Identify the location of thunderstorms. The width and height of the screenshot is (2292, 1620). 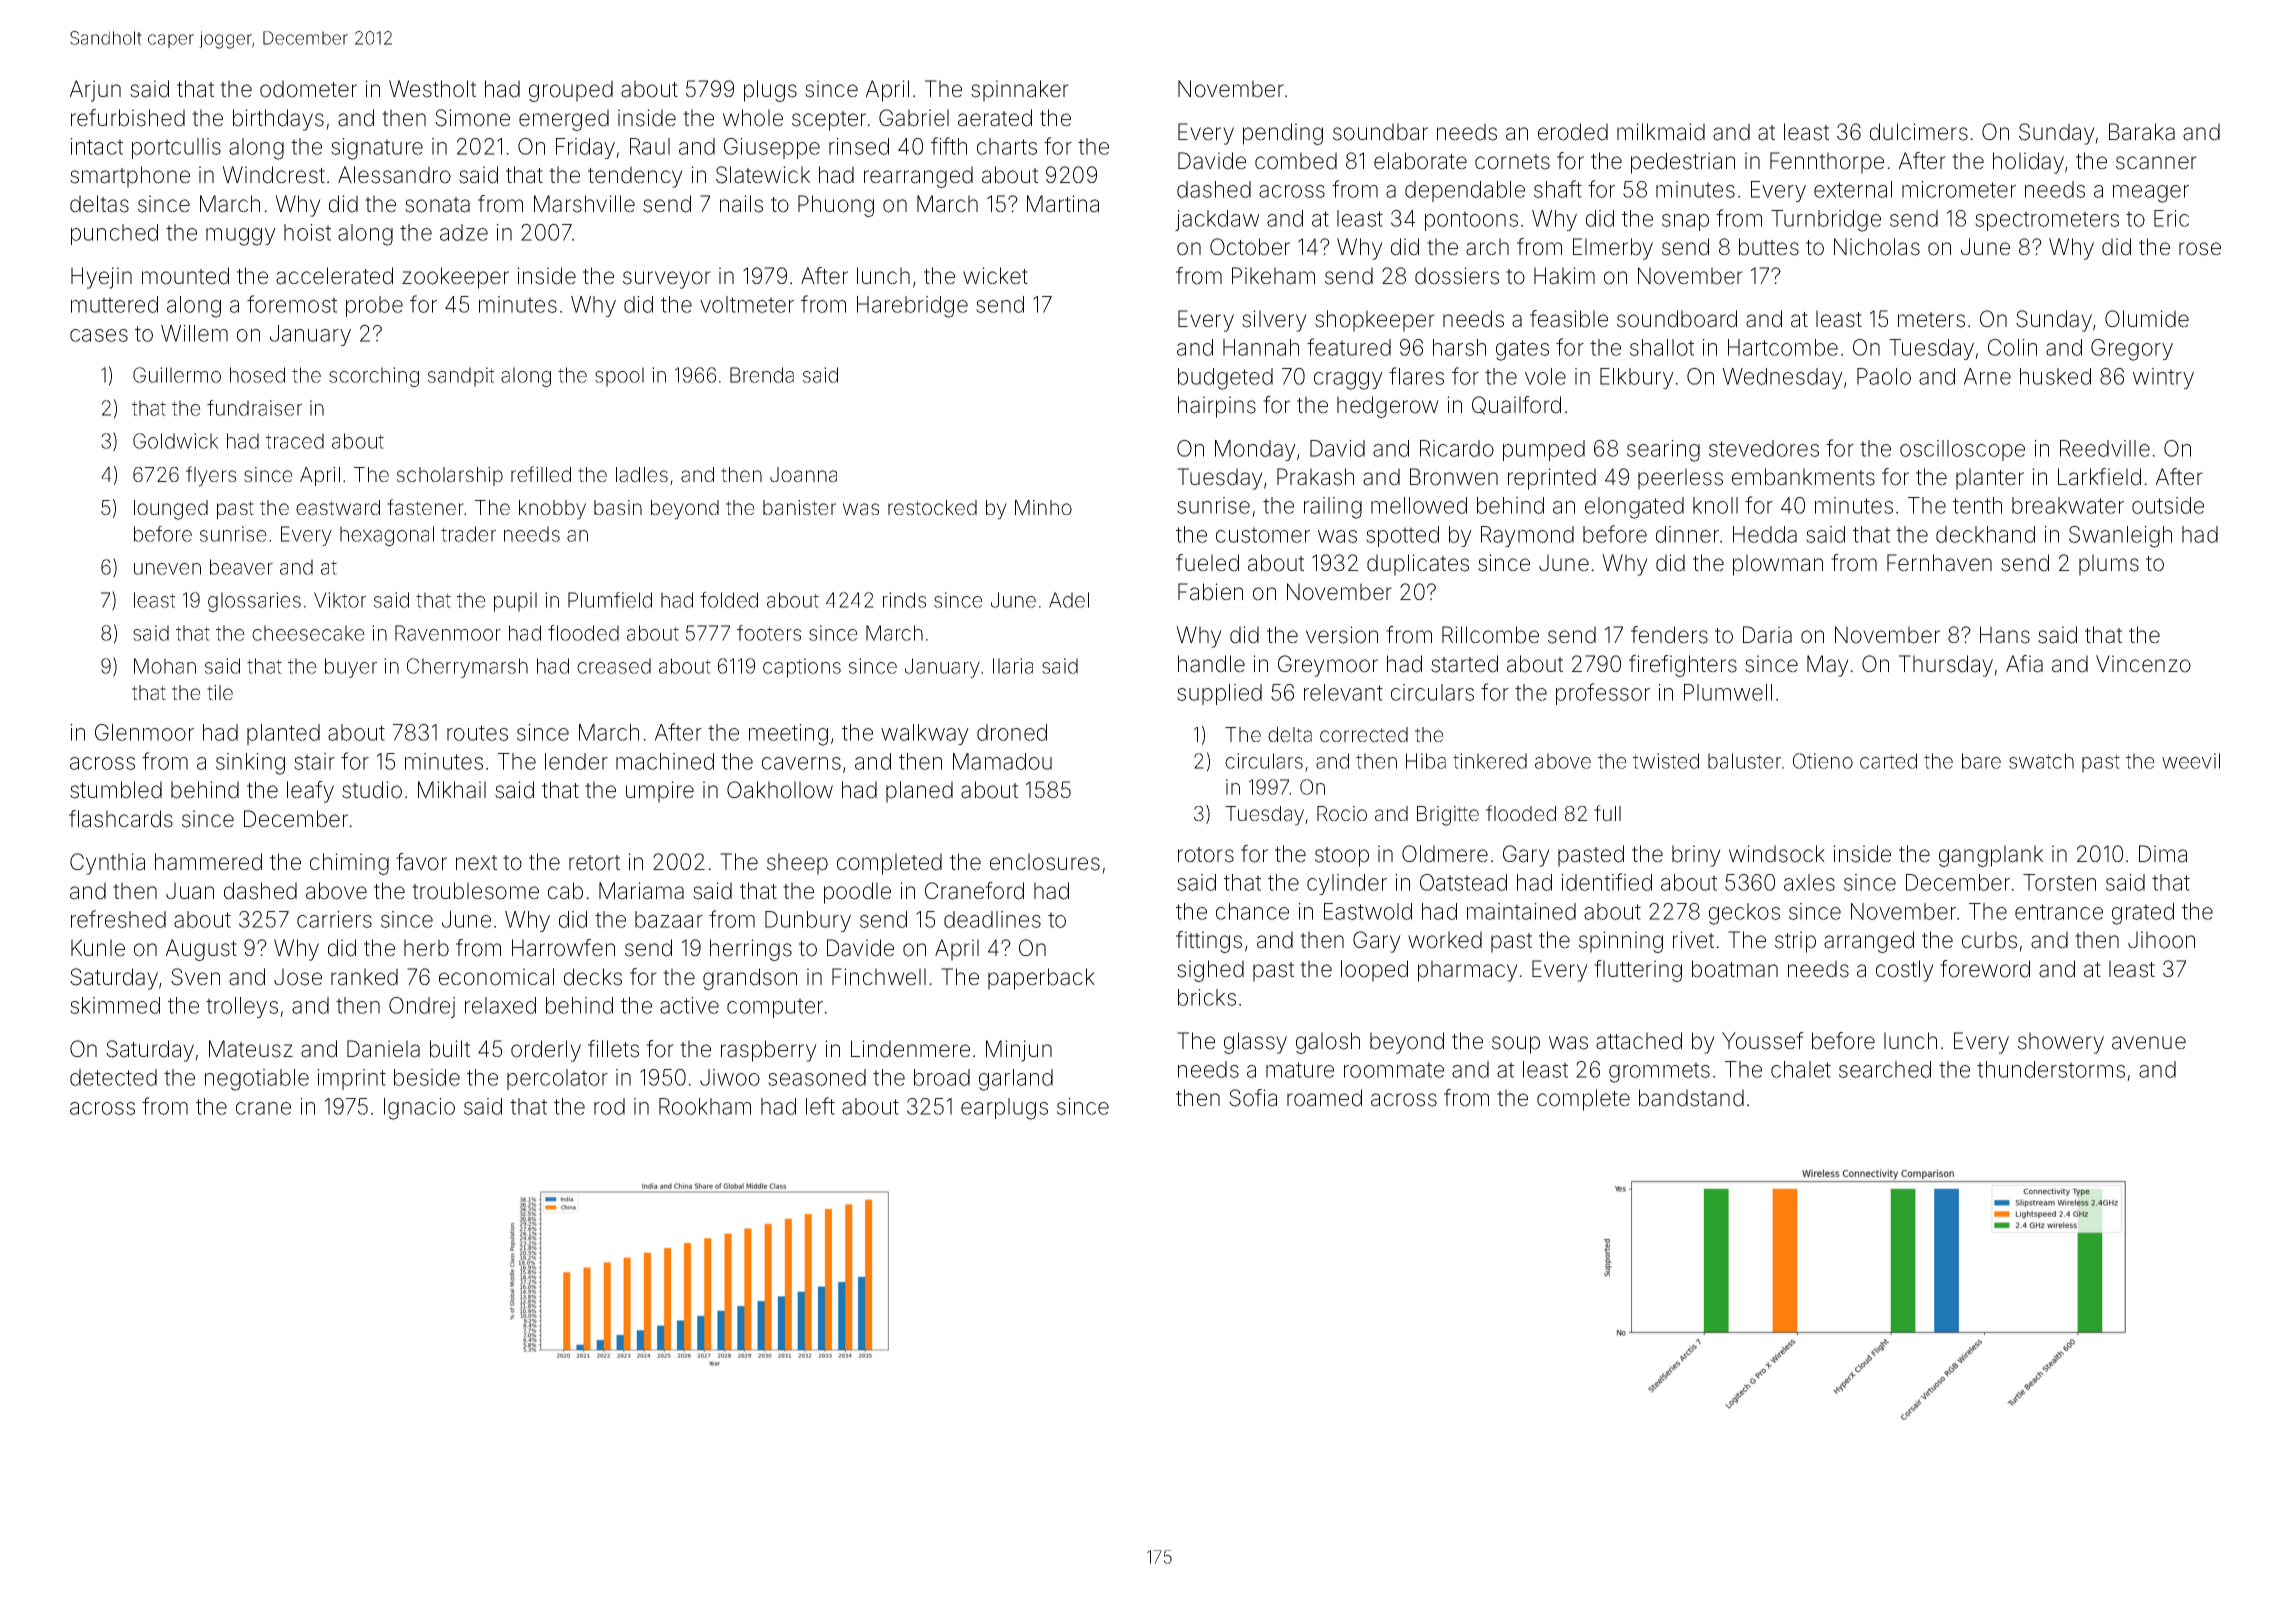
(2051, 1069).
